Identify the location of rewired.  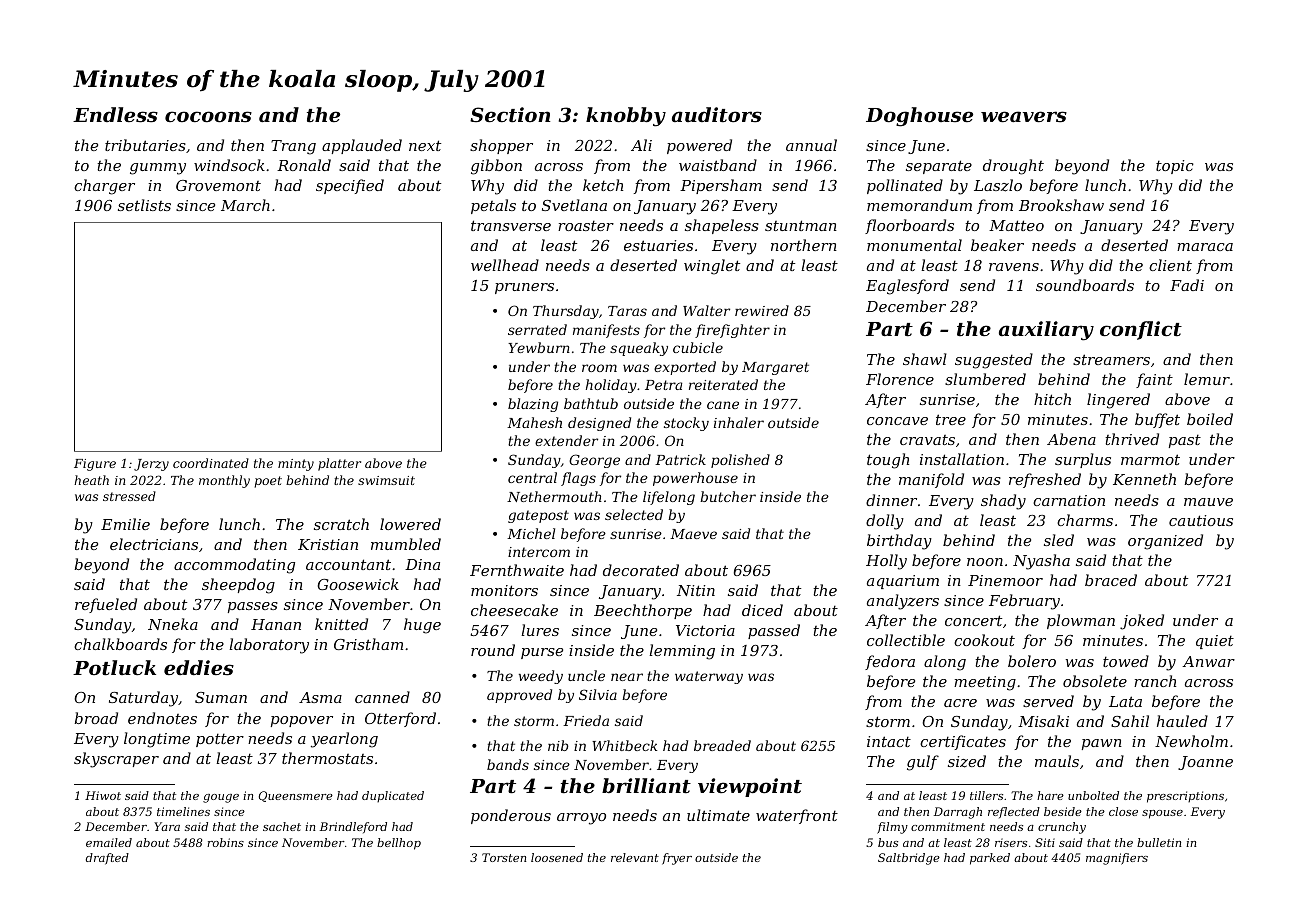
(762, 310).
